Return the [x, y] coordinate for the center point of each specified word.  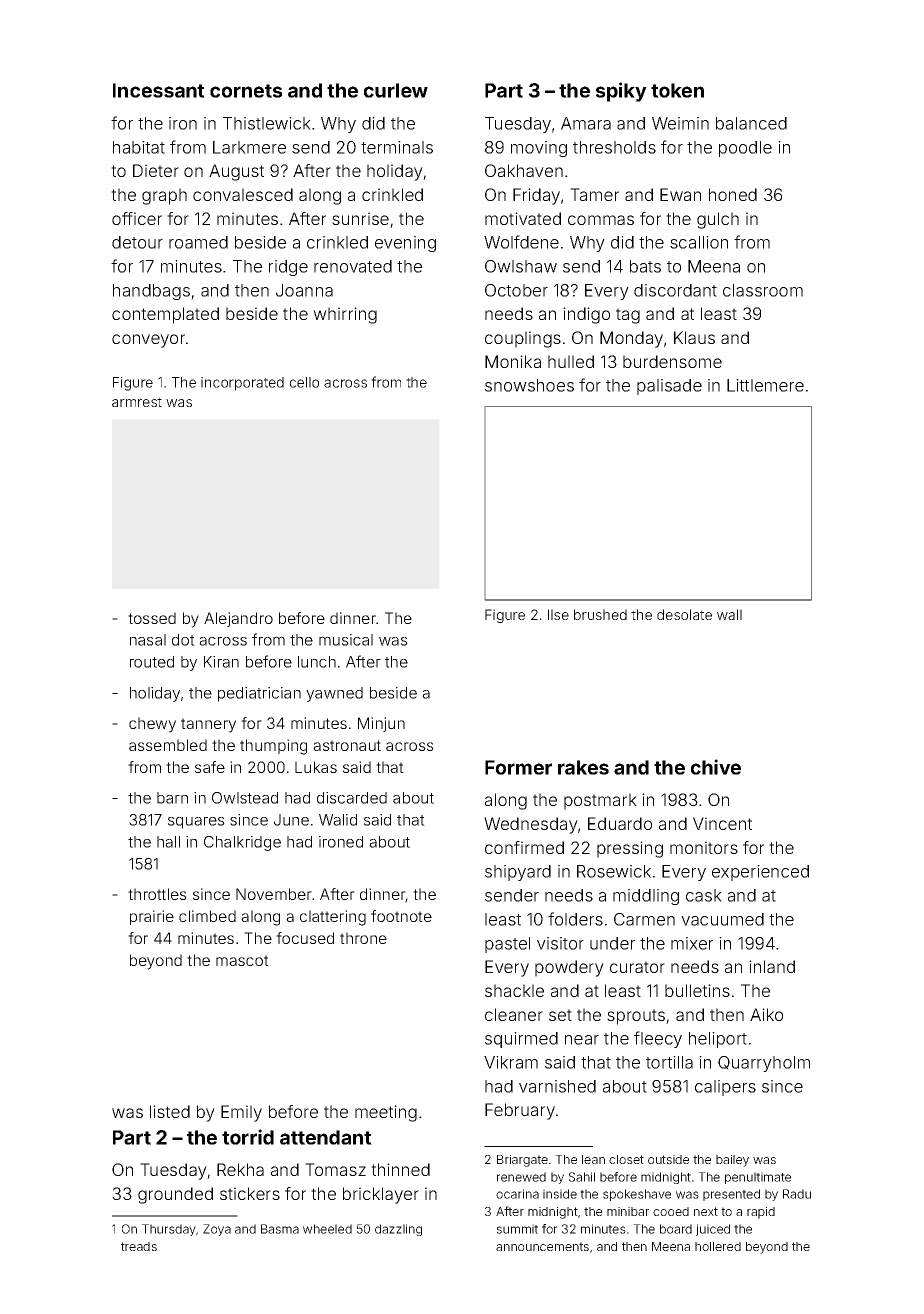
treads [139, 1246]
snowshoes [529, 385]
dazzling [398, 1230]
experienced [760, 873]
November [274, 894]
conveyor [148, 341]
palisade [669, 387]
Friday [536, 196]
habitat [139, 147]
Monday [631, 339]
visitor [560, 943]
